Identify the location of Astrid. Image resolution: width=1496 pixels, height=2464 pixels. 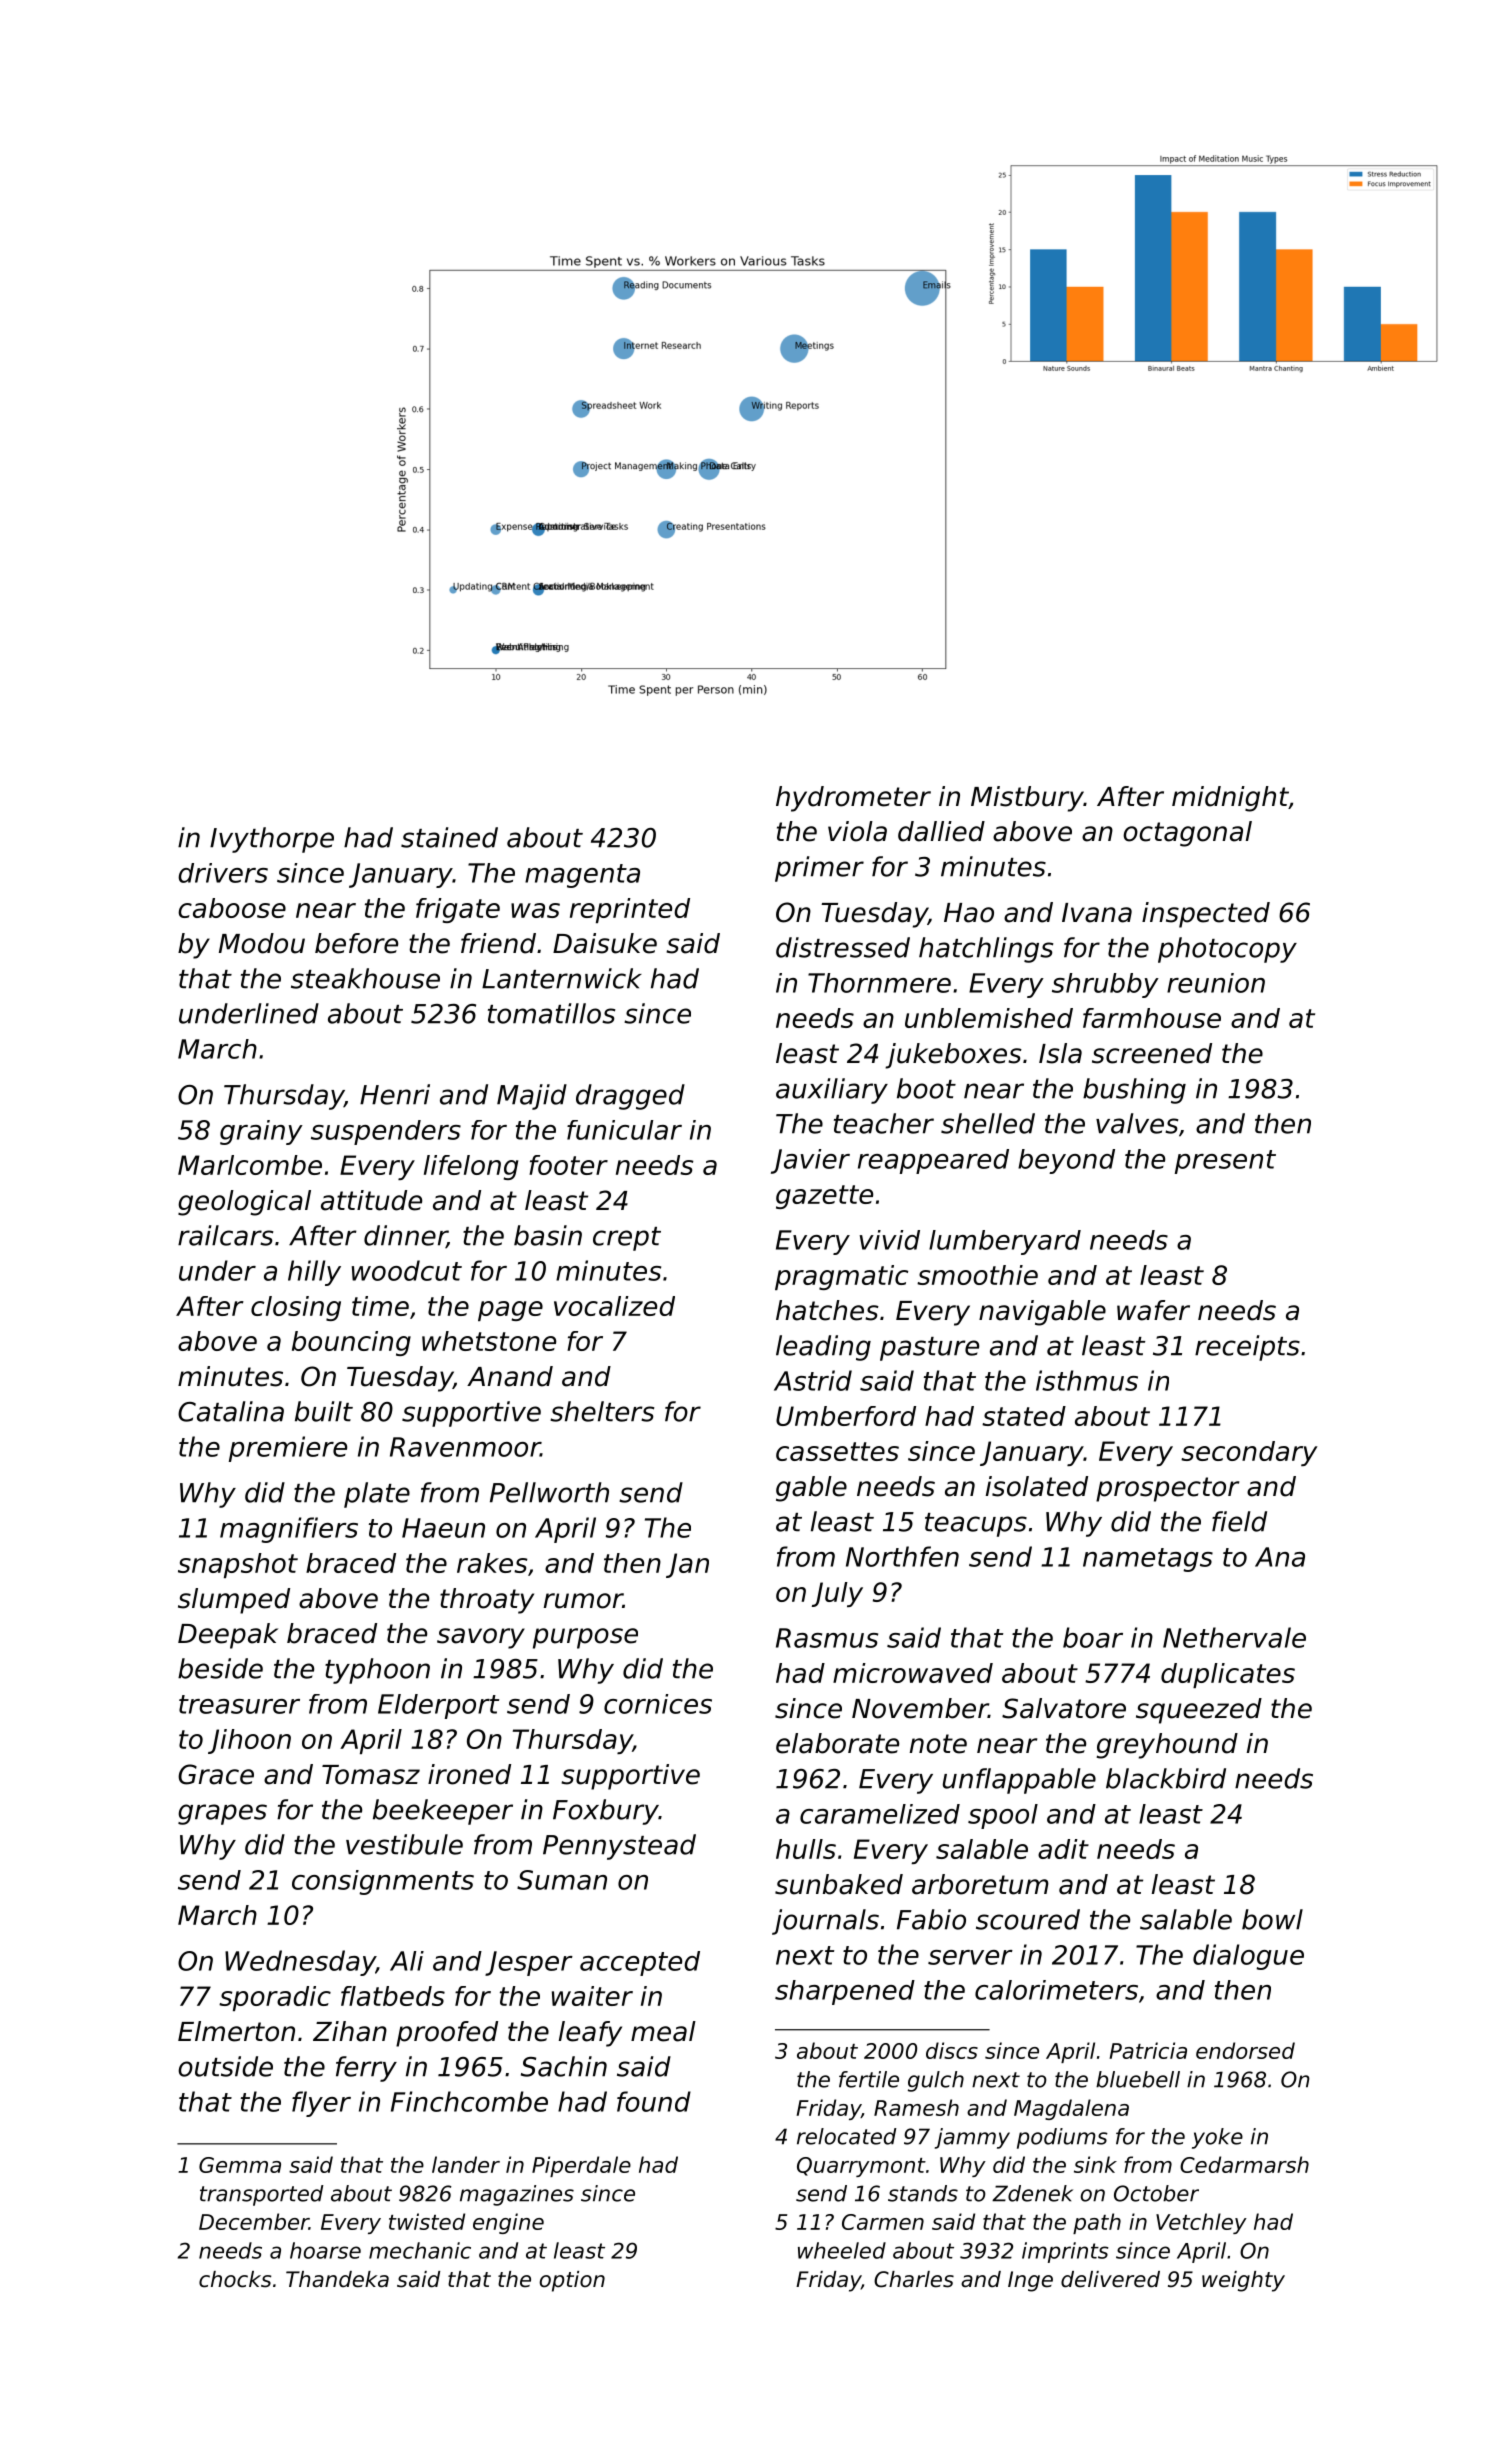
(813, 1380).
